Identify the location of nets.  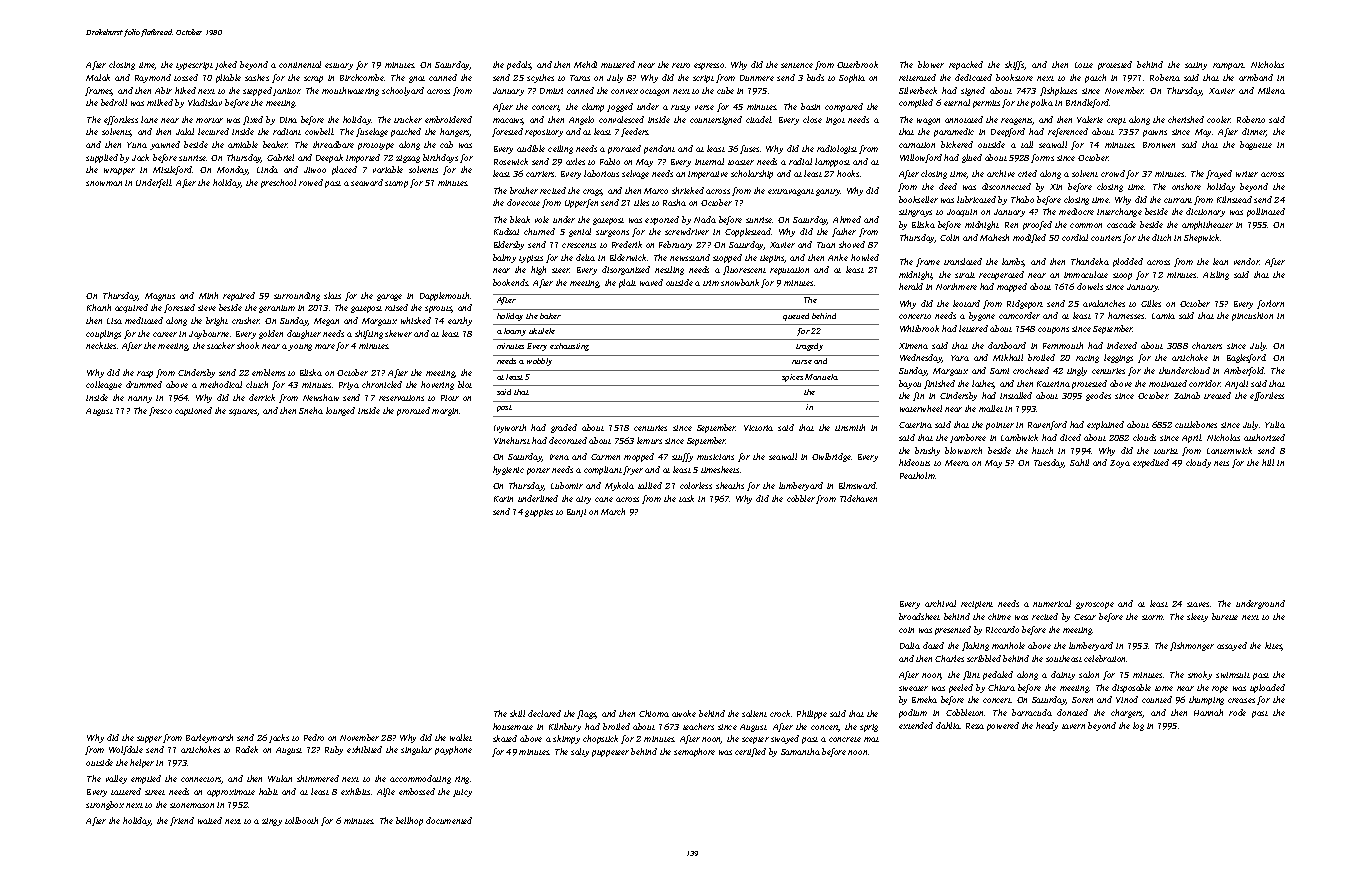
(1221, 463).
